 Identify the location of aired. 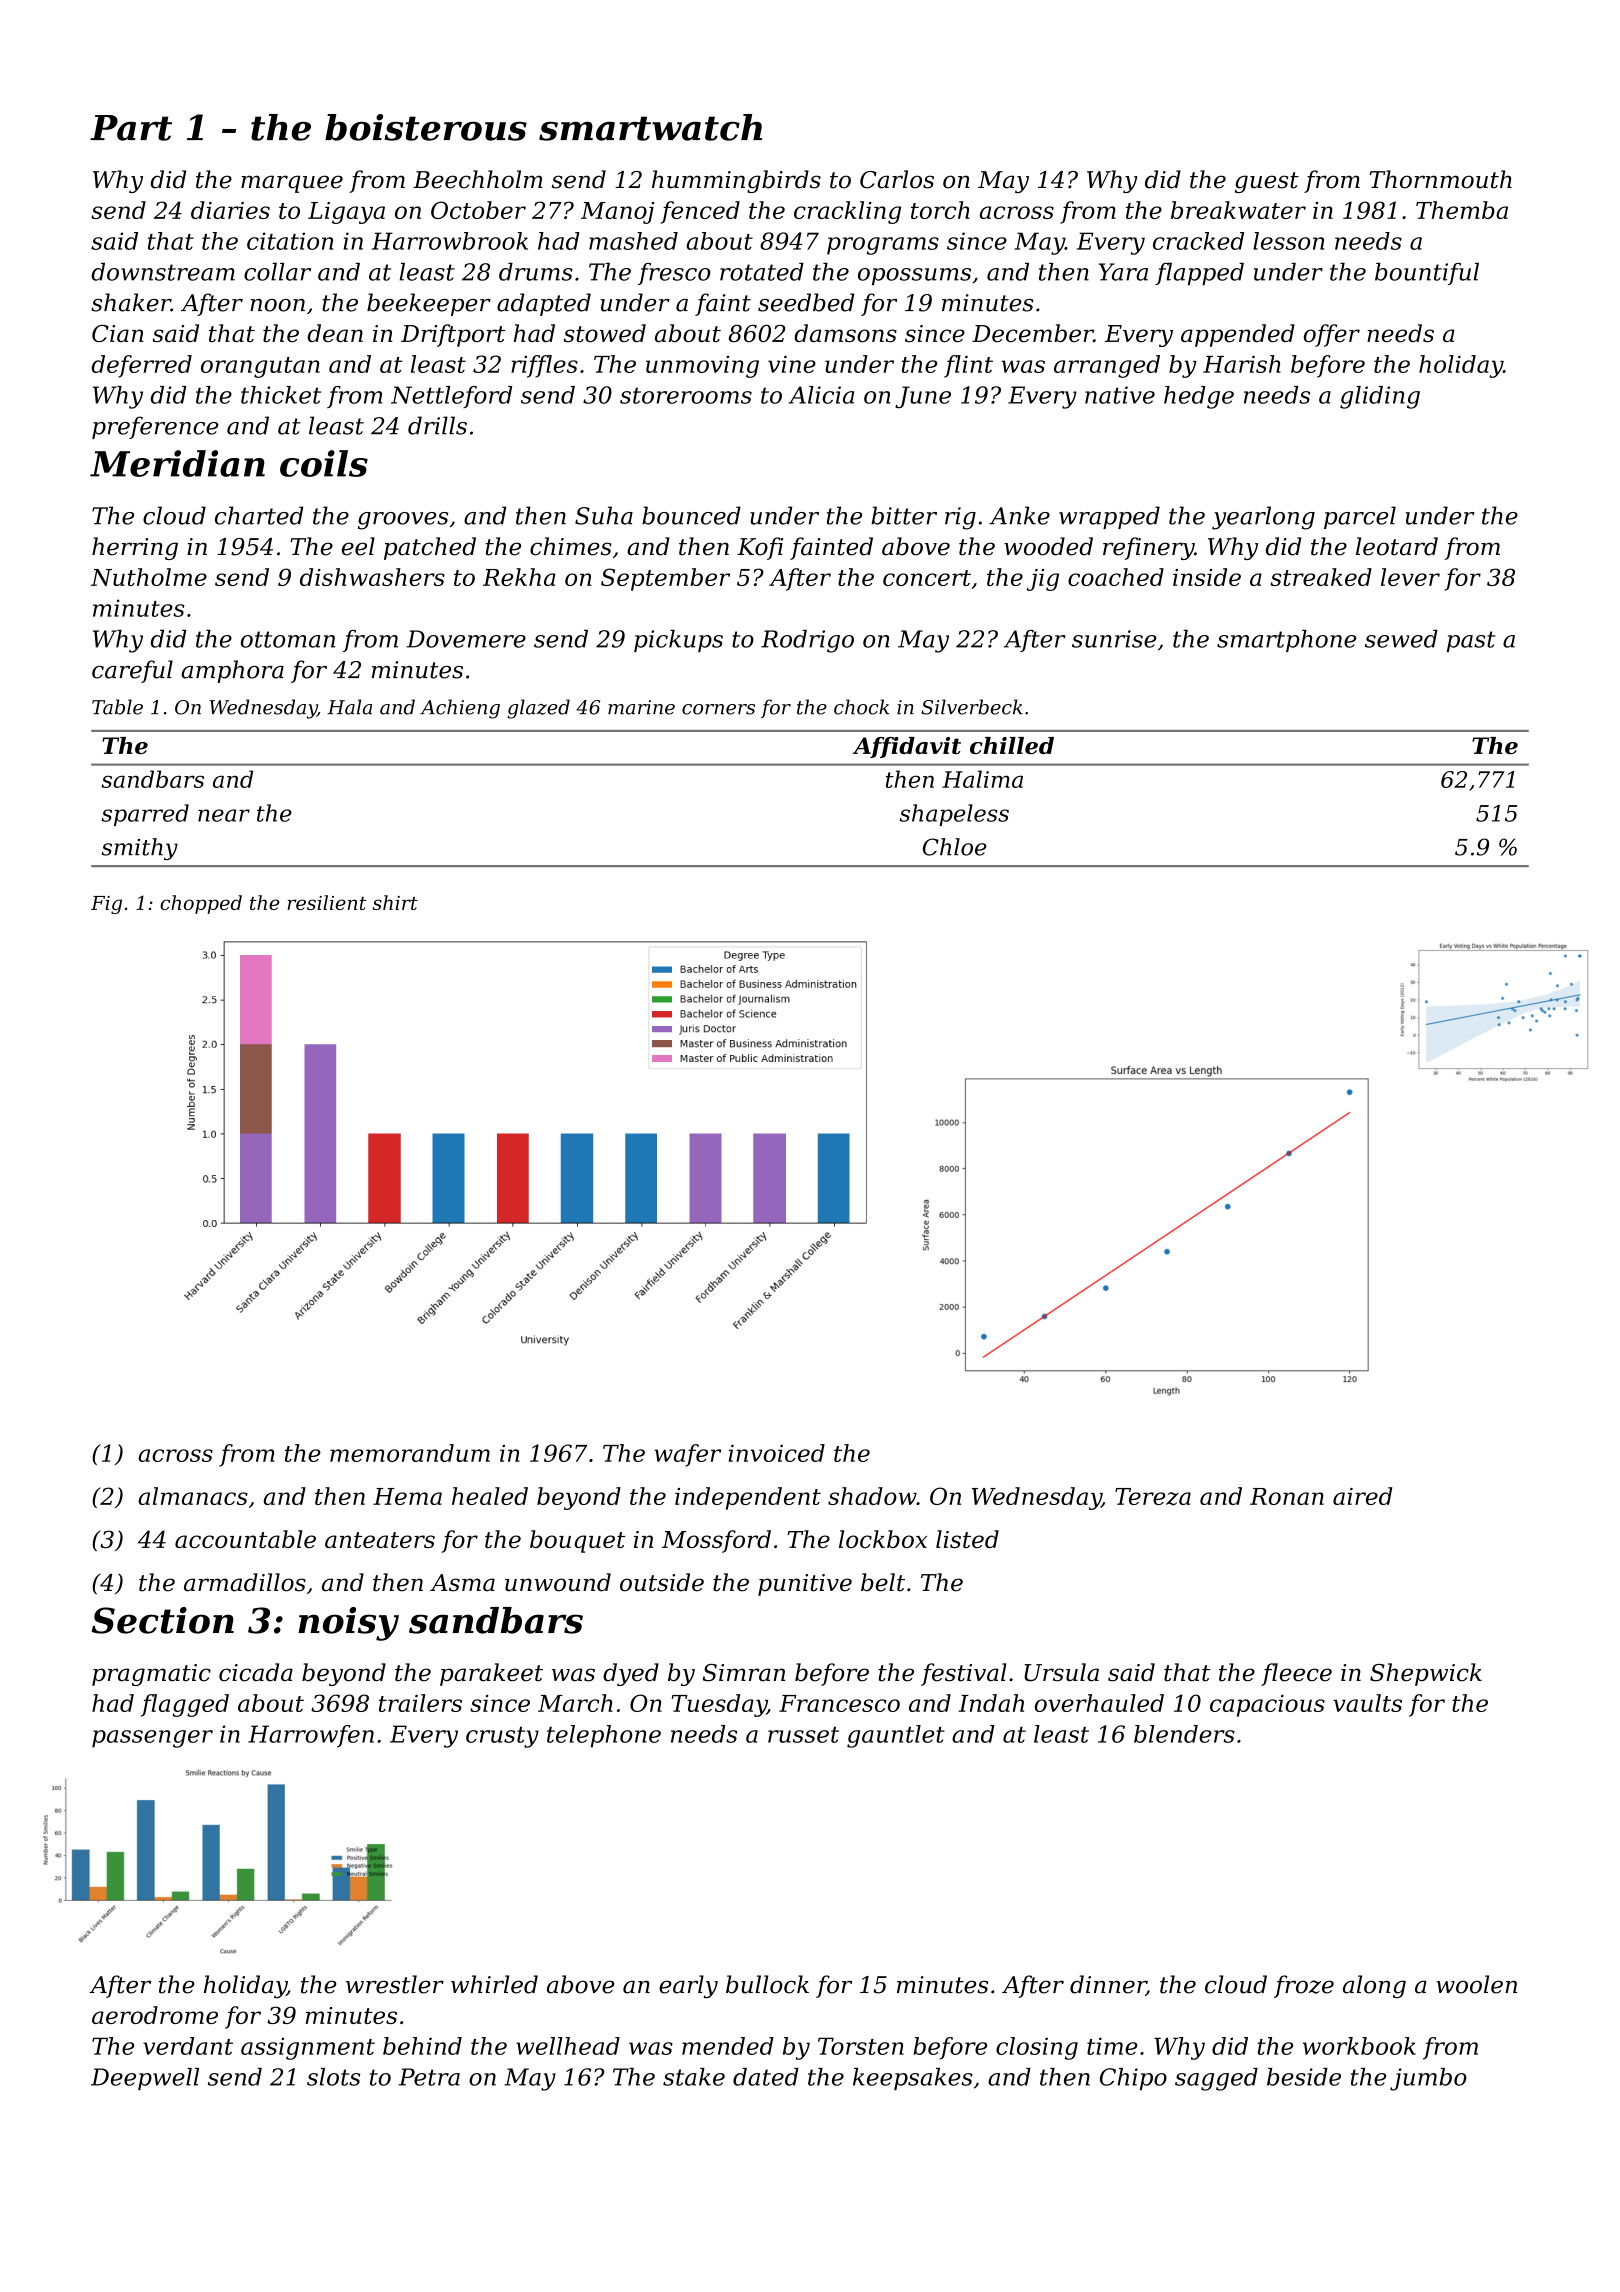
(1363, 1496).
